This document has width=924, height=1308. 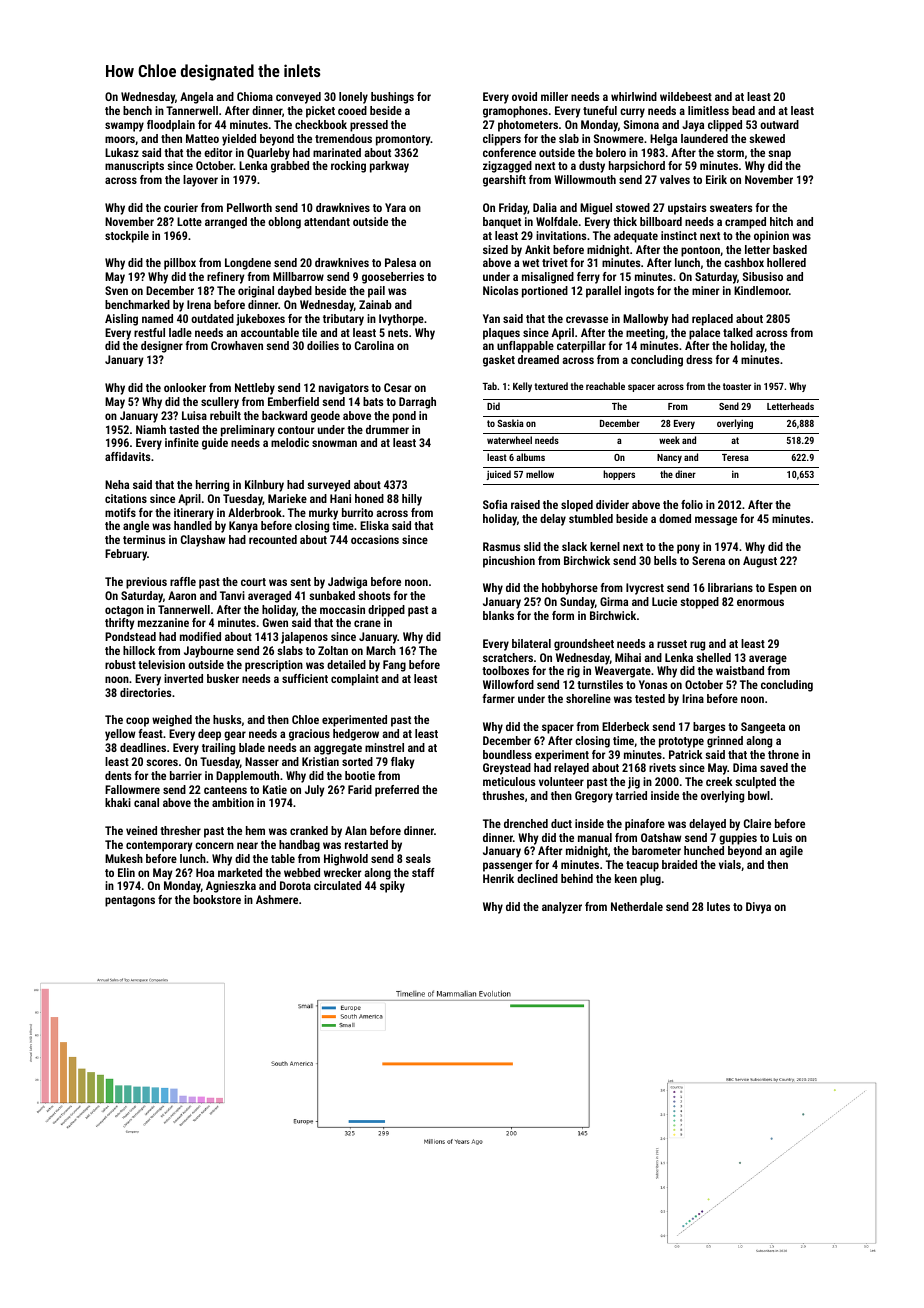 What do you see at coordinates (253, 582) in the document?
I see `court` at bounding box center [253, 582].
